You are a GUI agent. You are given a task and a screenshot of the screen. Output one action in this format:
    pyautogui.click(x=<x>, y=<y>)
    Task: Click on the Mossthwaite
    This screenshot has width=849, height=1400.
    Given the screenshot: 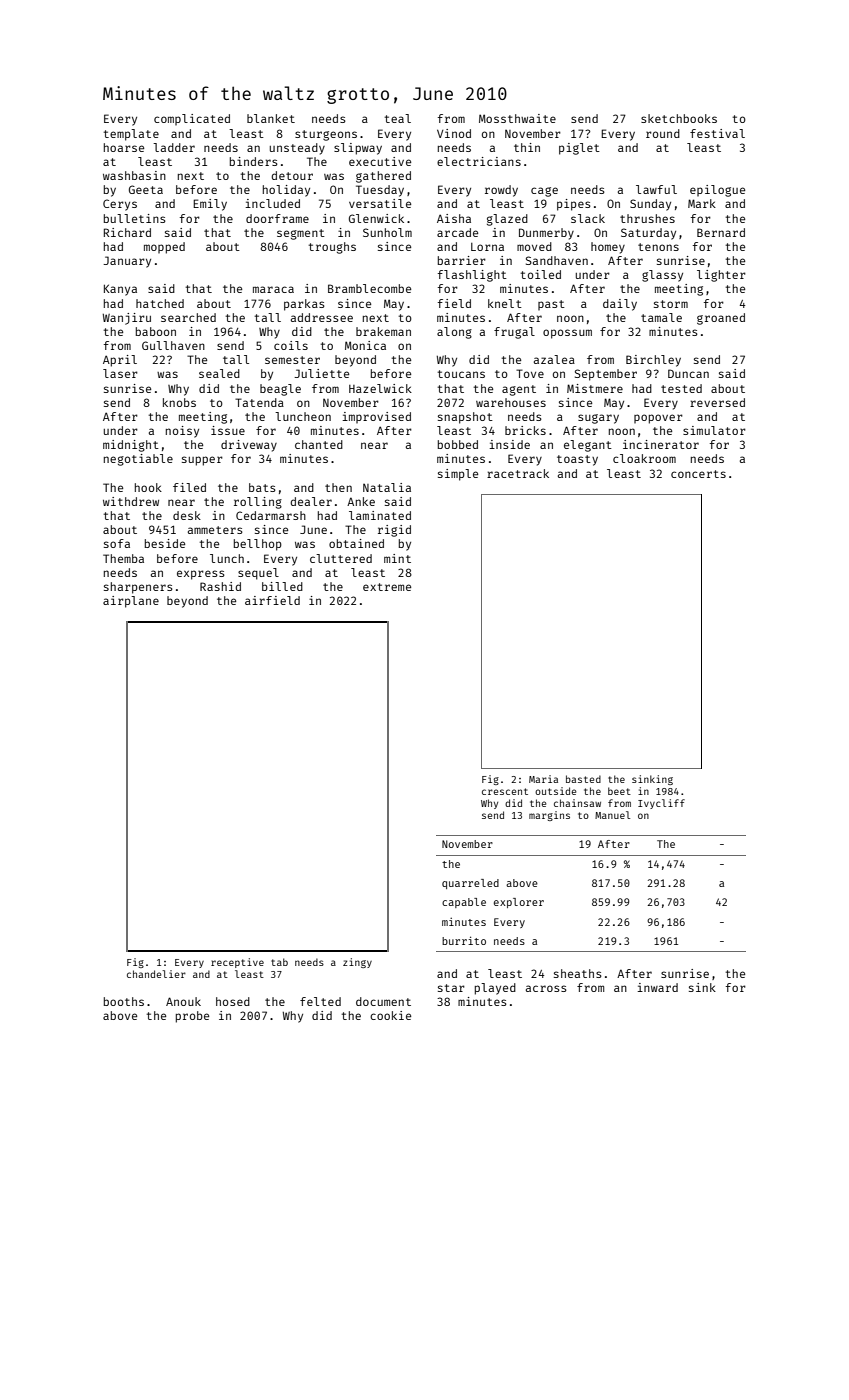 What is the action you would take?
    pyautogui.click(x=517, y=118)
